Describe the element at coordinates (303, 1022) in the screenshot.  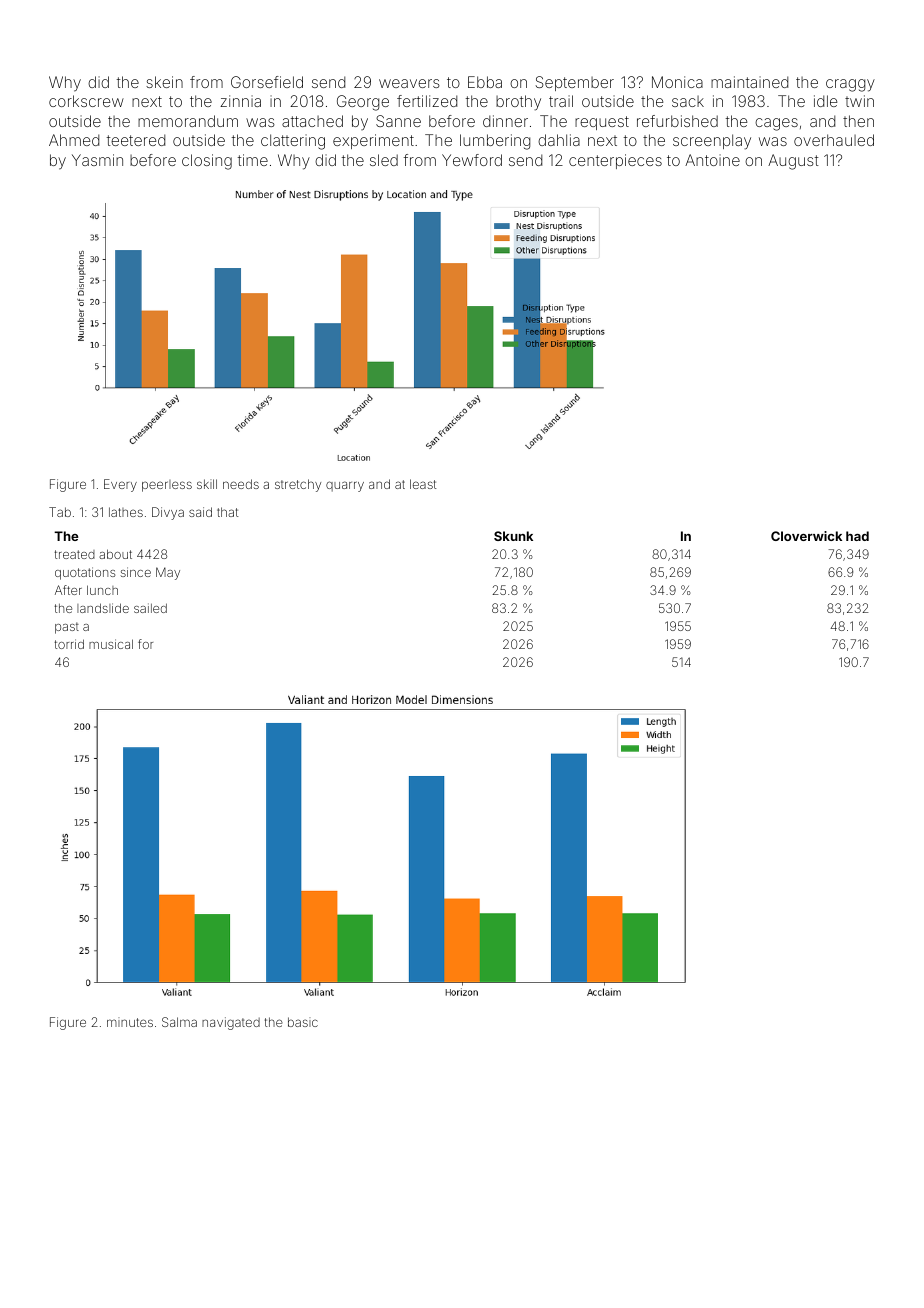
I see `basic` at that location.
